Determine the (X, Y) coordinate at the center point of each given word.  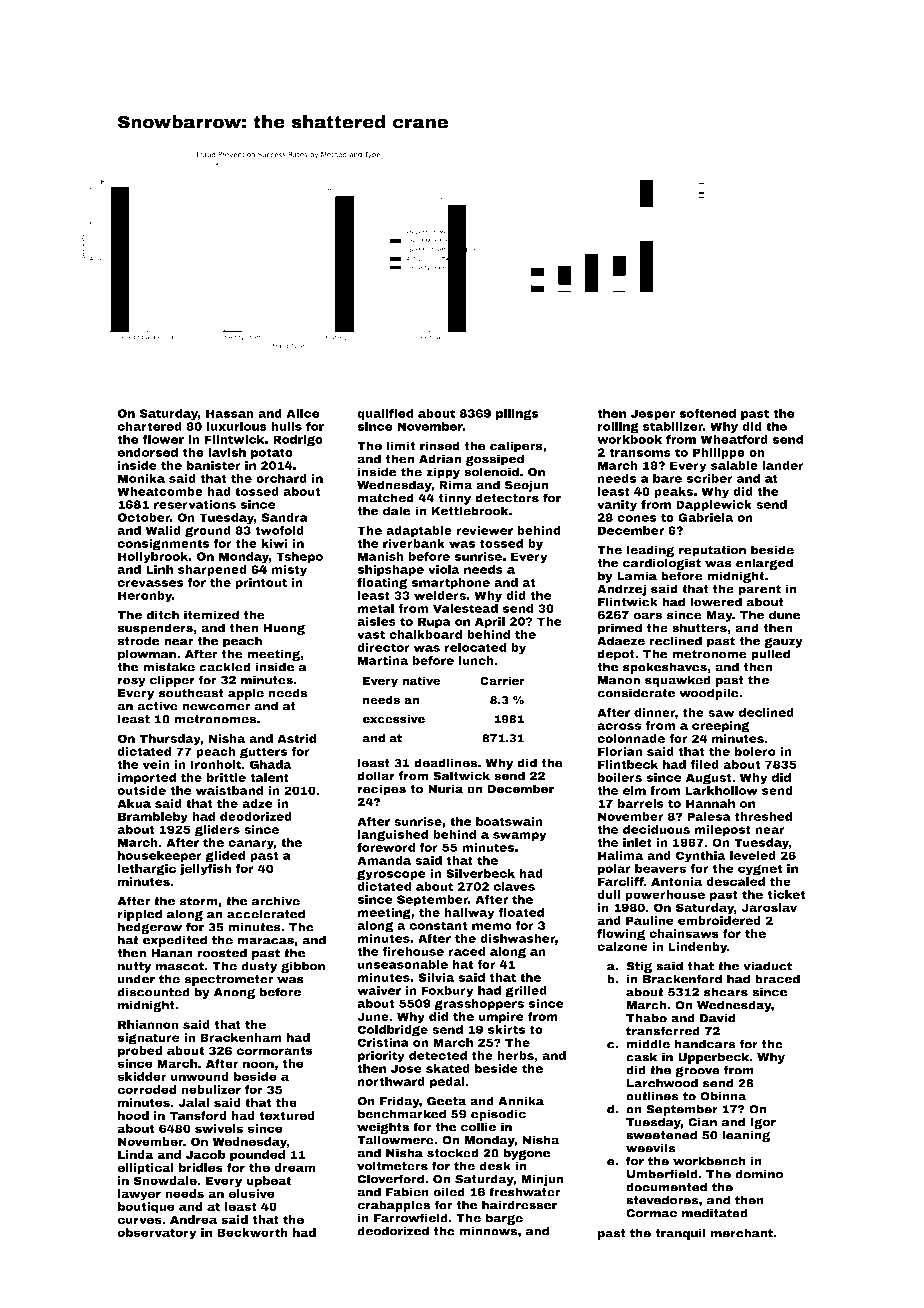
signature (149, 1039)
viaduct (767, 966)
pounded (257, 1156)
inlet (637, 842)
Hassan (230, 413)
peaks (673, 492)
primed (620, 629)
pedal (447, 1083)
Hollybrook (153, 558)
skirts (506, 1029)
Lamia (637, 576)
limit (401, 446)
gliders (217, 831)
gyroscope (391, 875)
